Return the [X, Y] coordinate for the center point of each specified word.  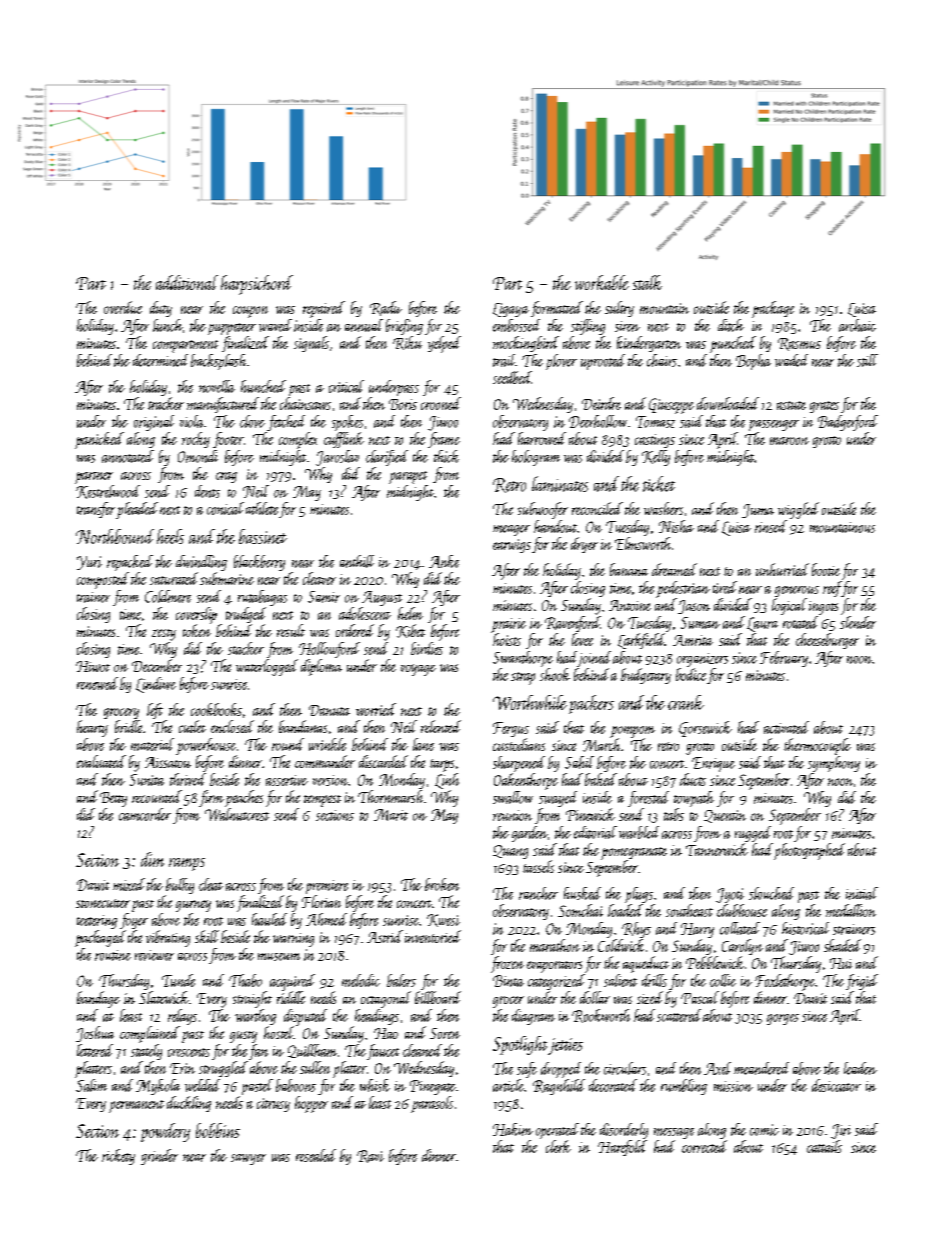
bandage [98, 999]
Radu [386, 308]
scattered [679, 1015]
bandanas [303, 726]
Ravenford [572, 624]
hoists [507, 639]
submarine [227, 578]
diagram [533, 1017]
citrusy [273, 1105]
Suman [700, 623]
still [867, 360]
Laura [762, 624]
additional [187, 282]
